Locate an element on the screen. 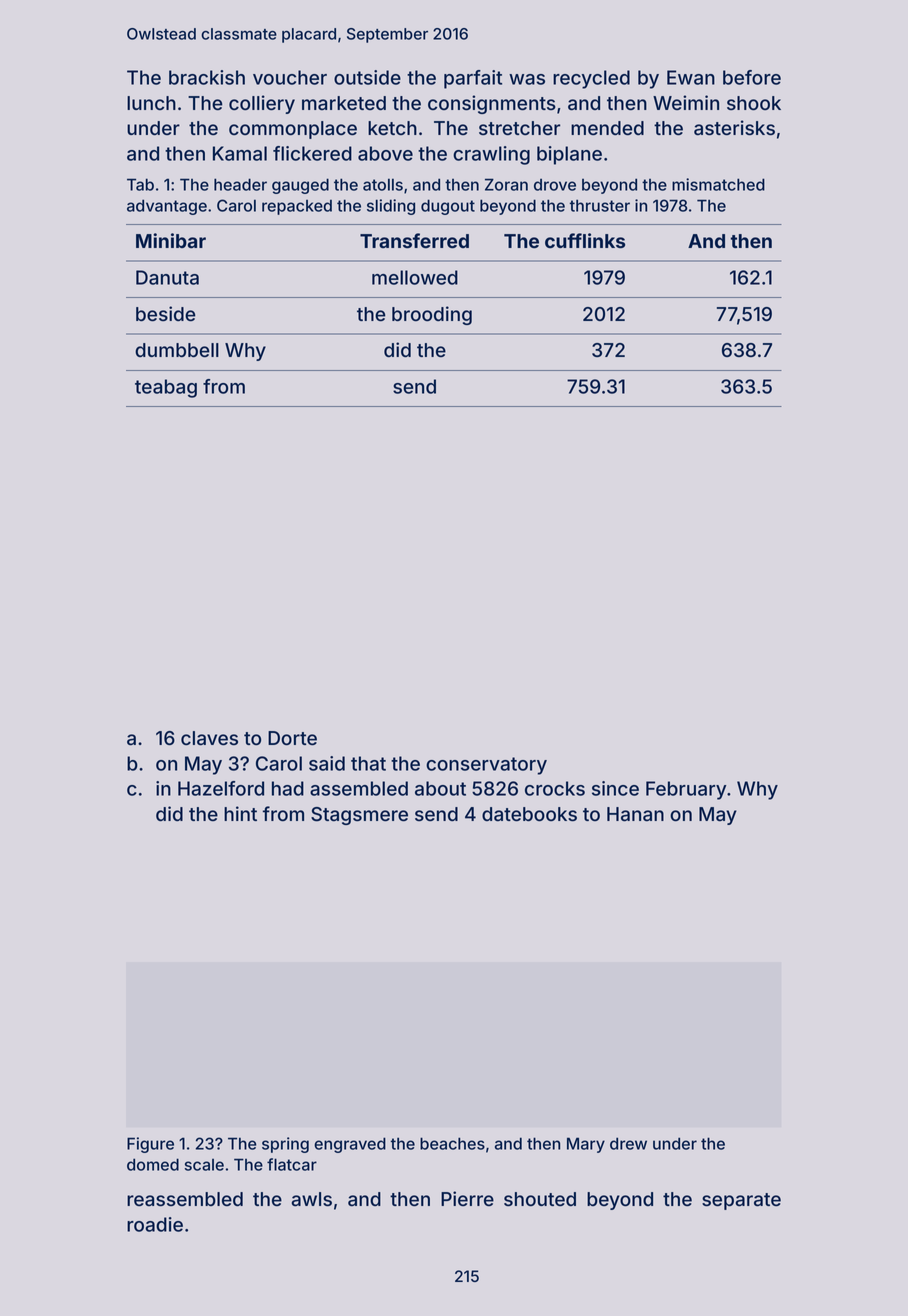 This screenshot has height=1316, width=908. Dorte is located at coordinates (292, 738).
